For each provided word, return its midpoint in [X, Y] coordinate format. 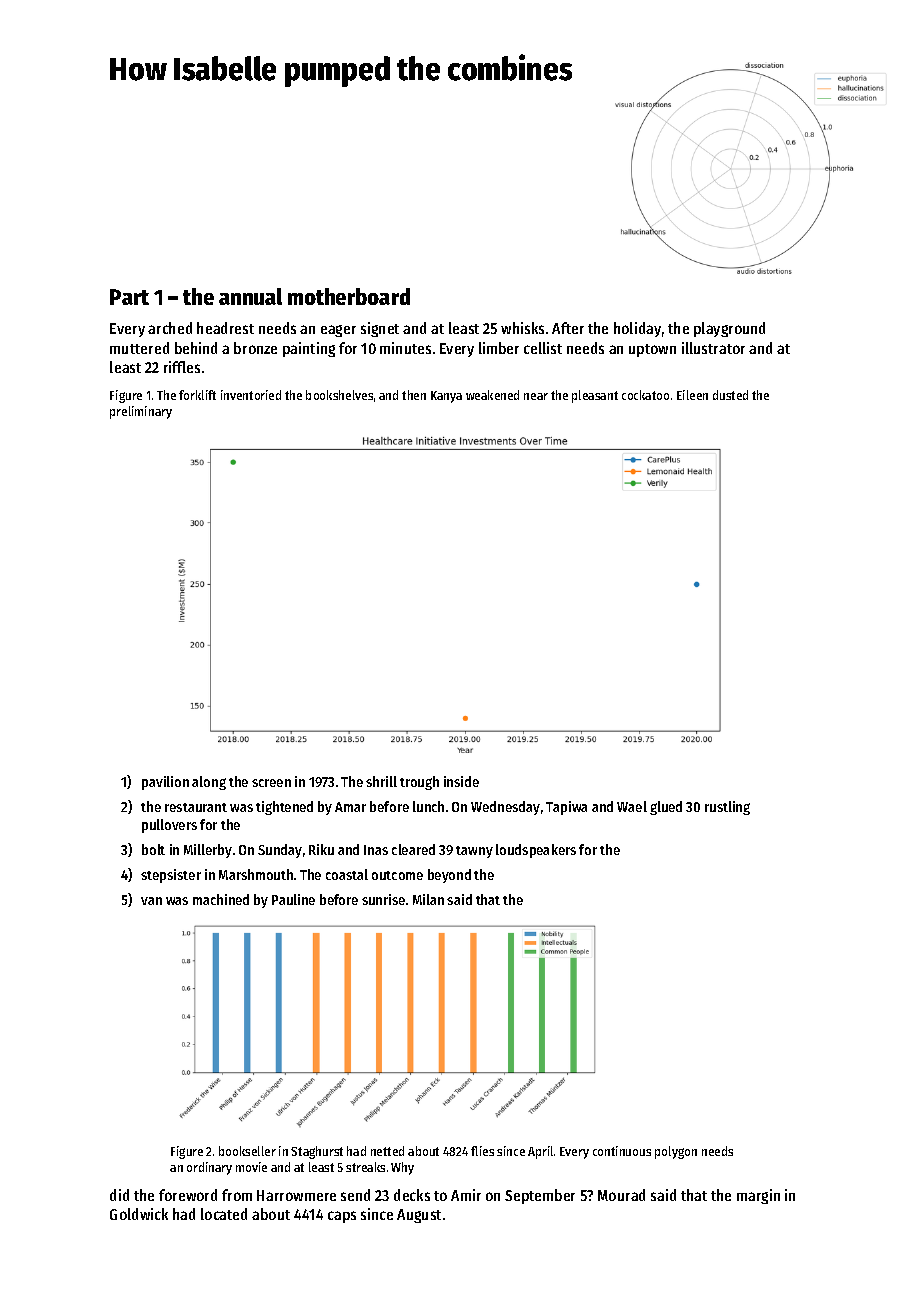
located [224, 1214]
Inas [376, 850]
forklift [197, 395]
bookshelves [339, 395]
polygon [676, 1152]
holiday [637, 329]
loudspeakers [536, 851]
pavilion [165, 783]
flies [482, 1151]
